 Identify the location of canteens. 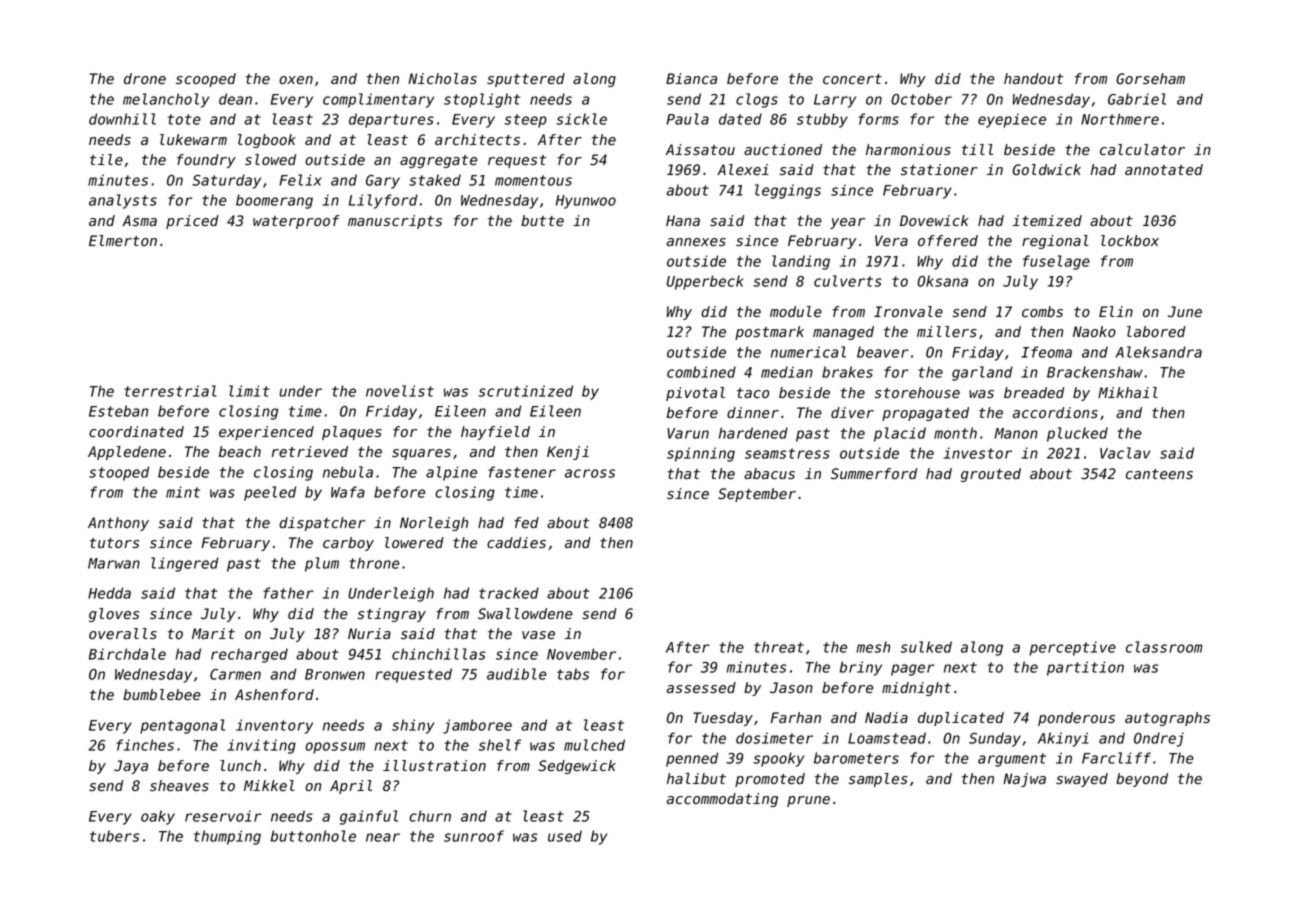
(1159, 474).
